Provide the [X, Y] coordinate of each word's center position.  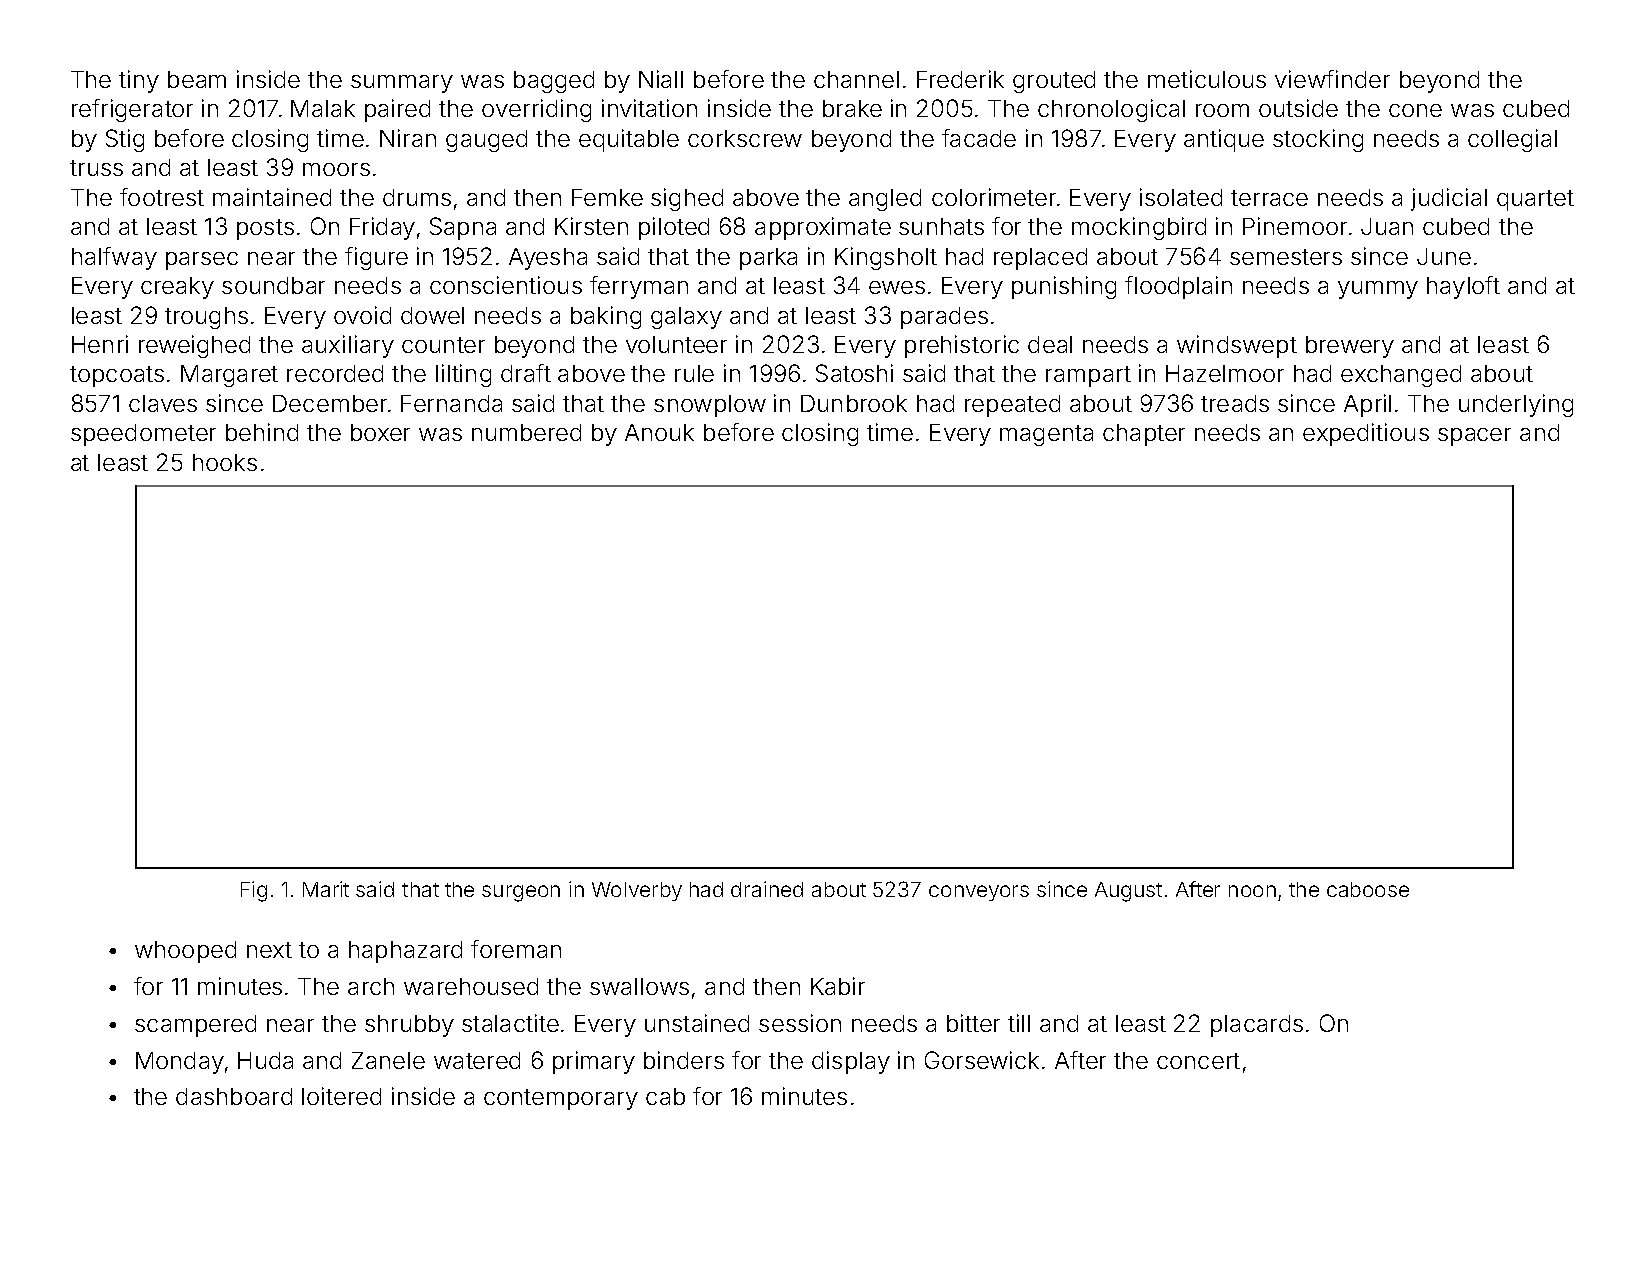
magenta [1046, 435]
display [851, 1062]
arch [371, 986]
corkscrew [745, 138]
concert [1198, 1061]
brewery [1350, 347]
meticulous [1207, 79]
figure [376, 258]
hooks [225, 462]
